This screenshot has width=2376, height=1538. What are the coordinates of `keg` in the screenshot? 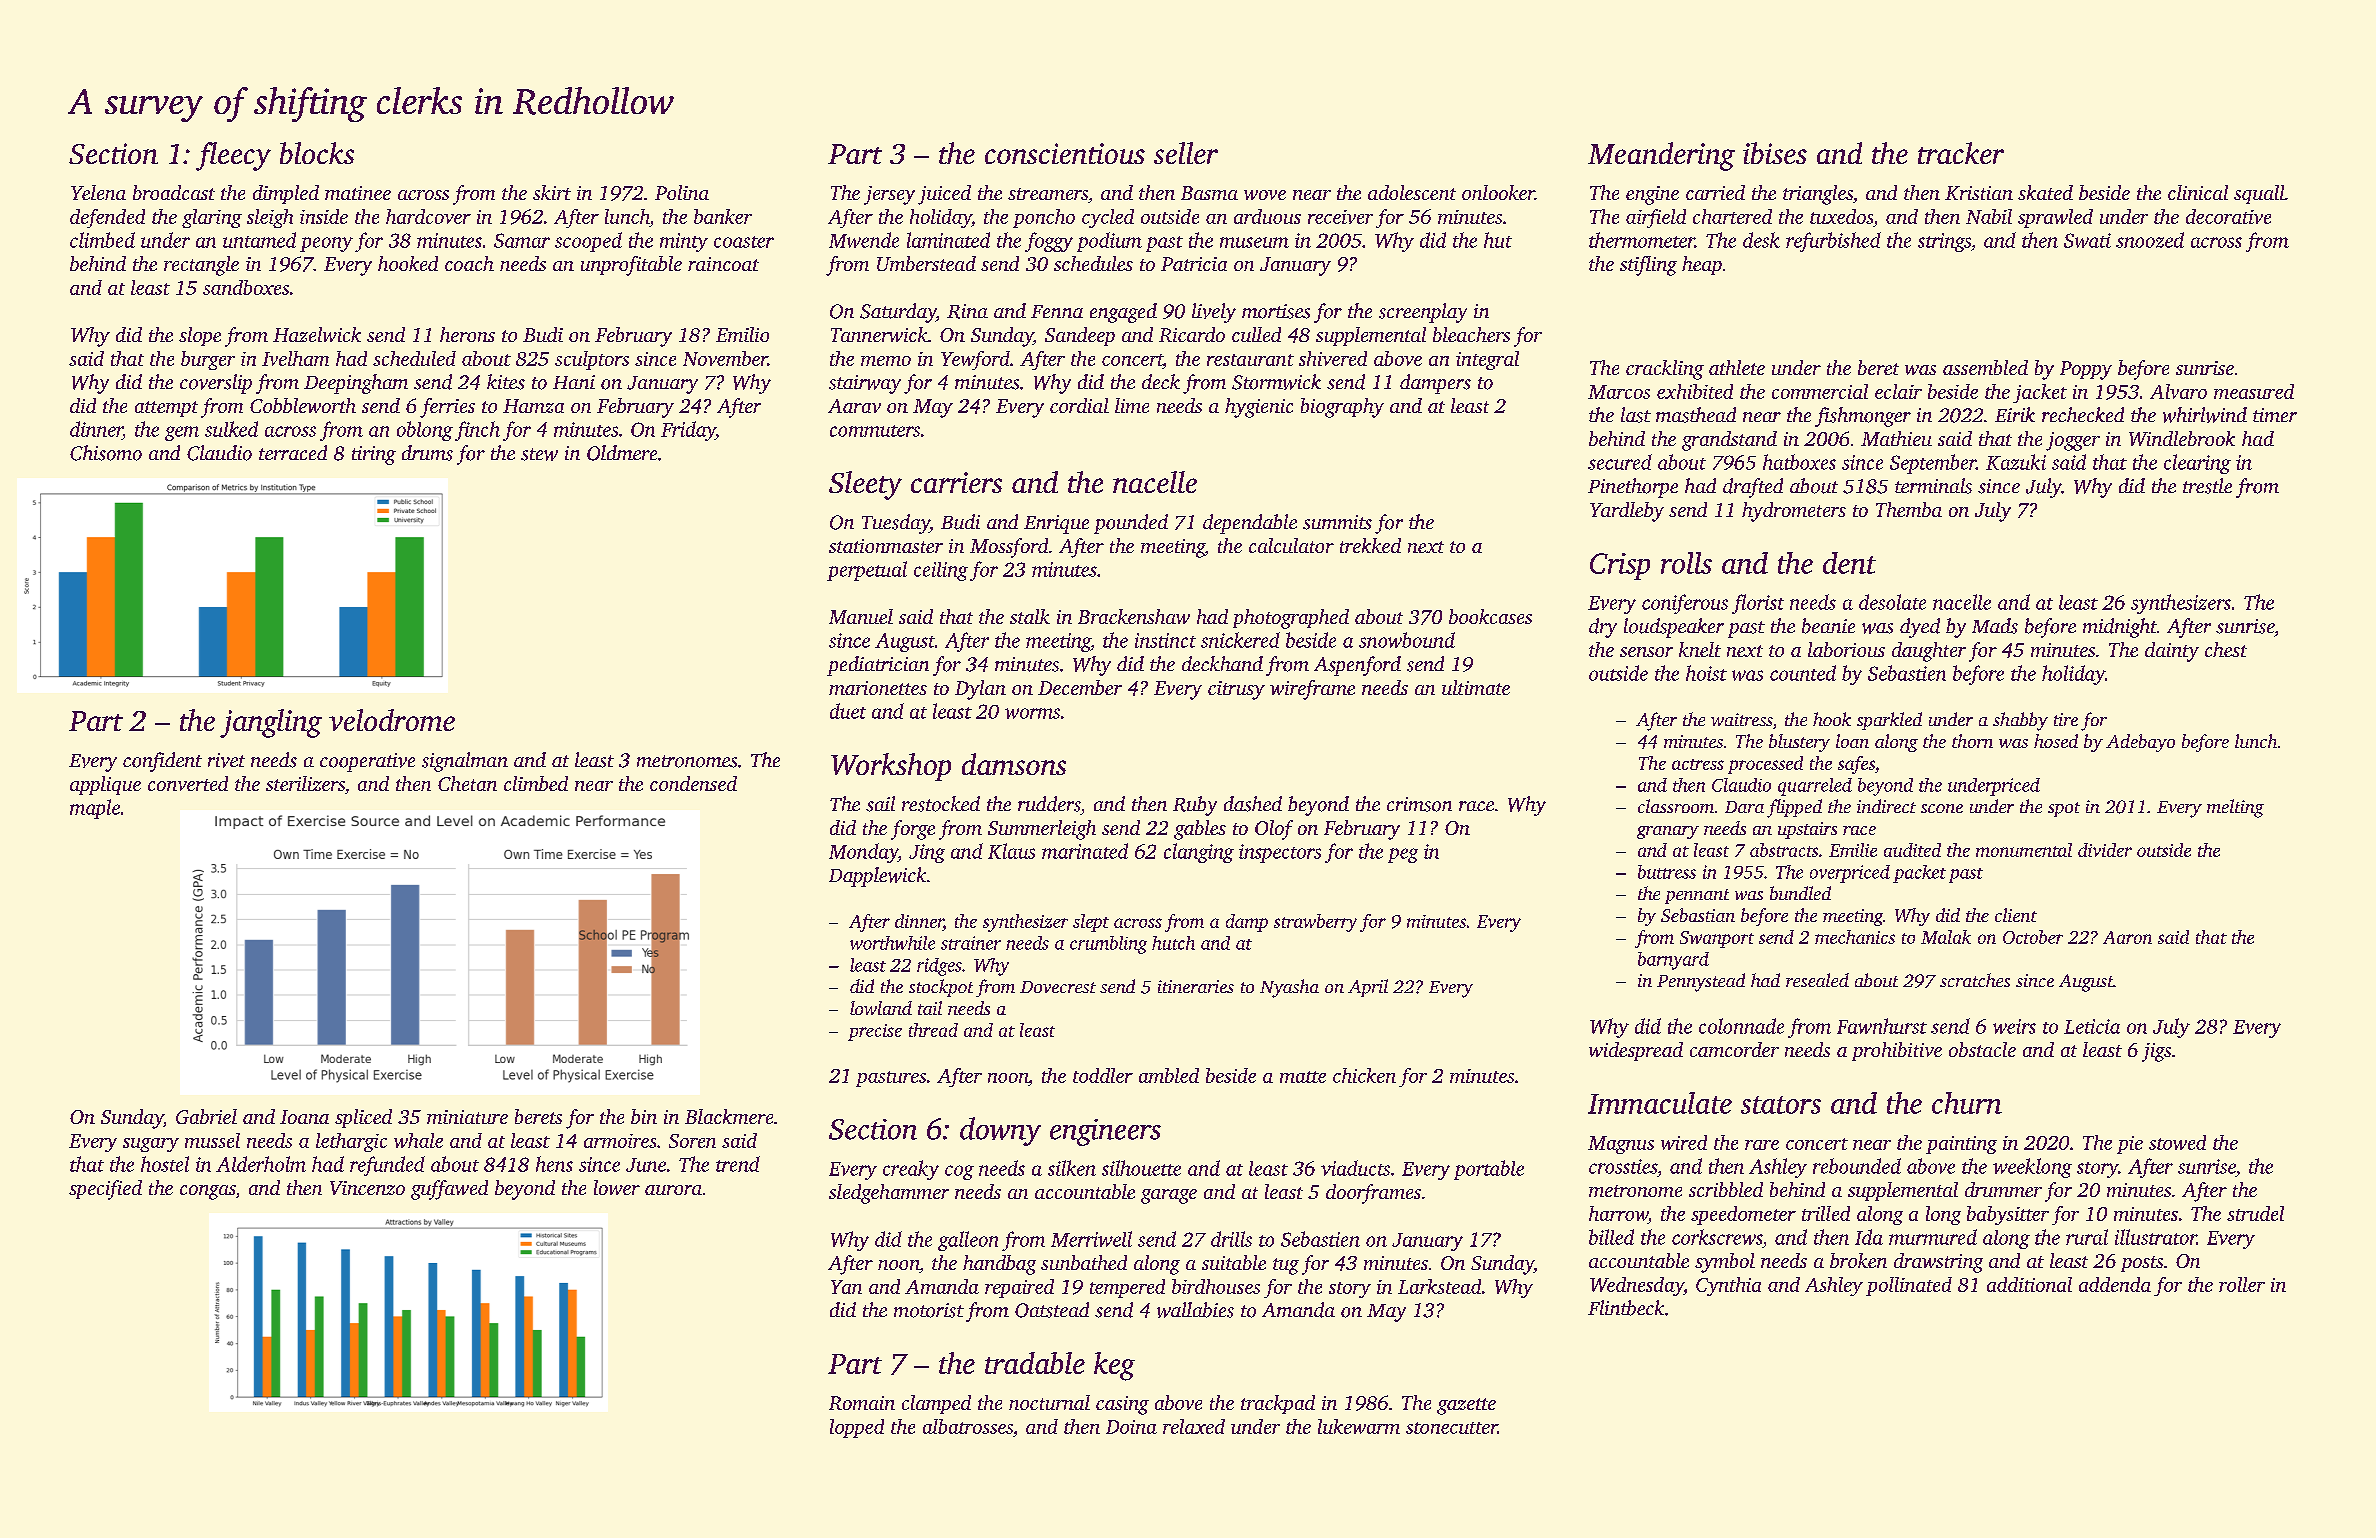 It's located at (1114, 1366).
